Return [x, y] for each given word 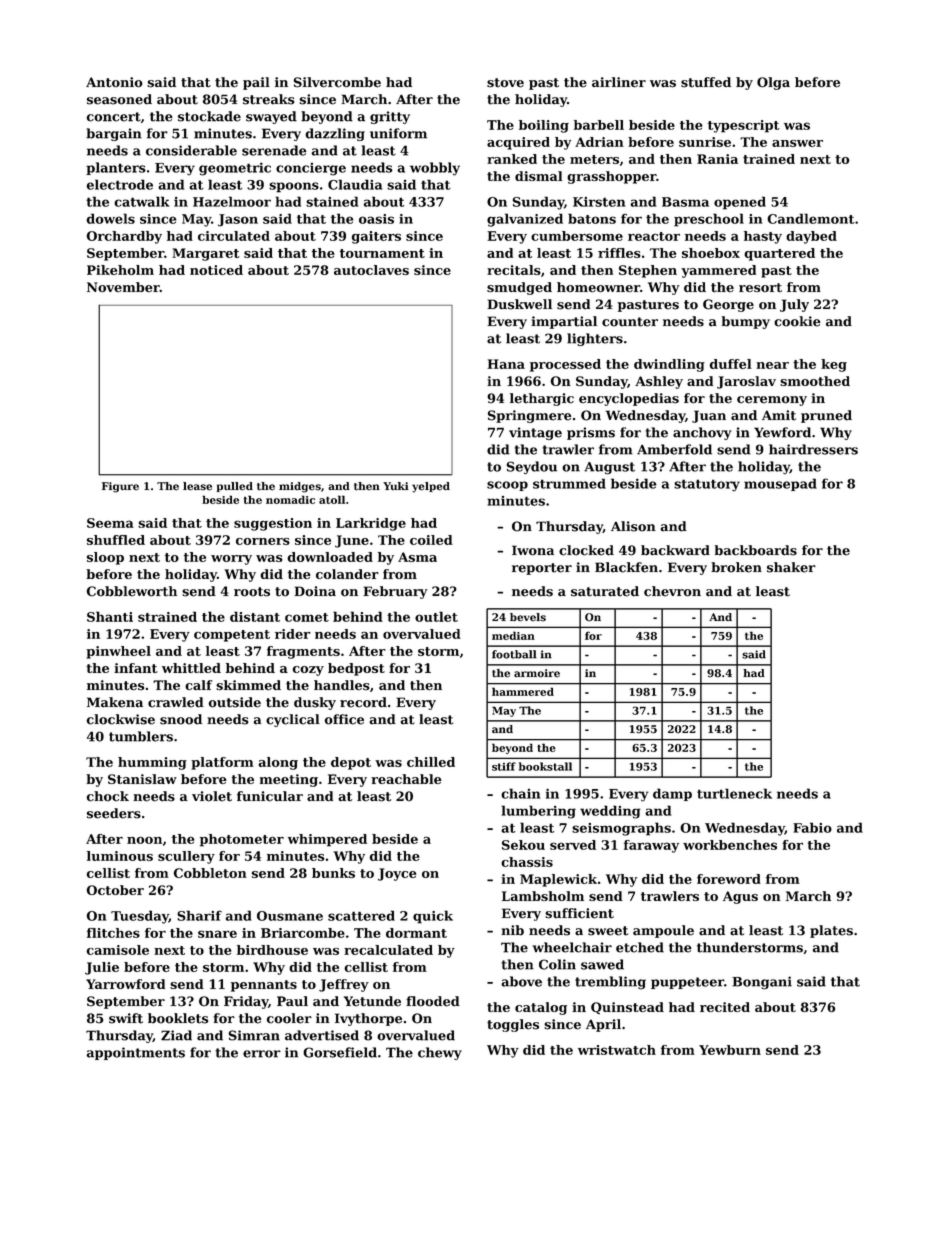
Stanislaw [142, 779]
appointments [136, 1053]
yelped [431, 487]
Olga [773, 83]
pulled [235, 487]
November [123, 287]
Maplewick [558, 880]
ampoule [663, 931]
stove [505, 83]
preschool [709, 220]
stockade [209, 116]
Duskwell [519, 304]
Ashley [659, 382]
